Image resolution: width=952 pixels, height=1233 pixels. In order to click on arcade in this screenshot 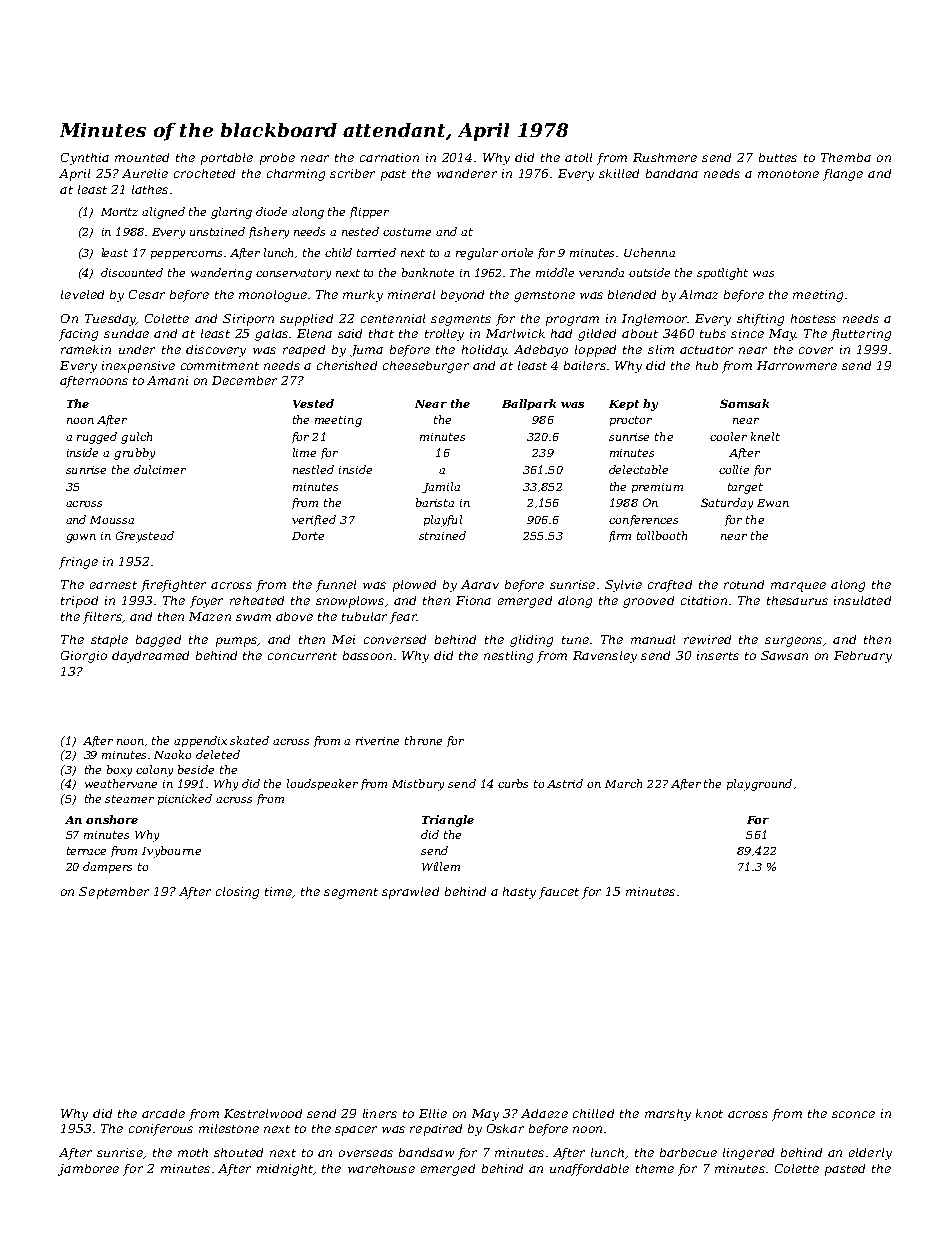, I will do `click(163, 1113)`.
